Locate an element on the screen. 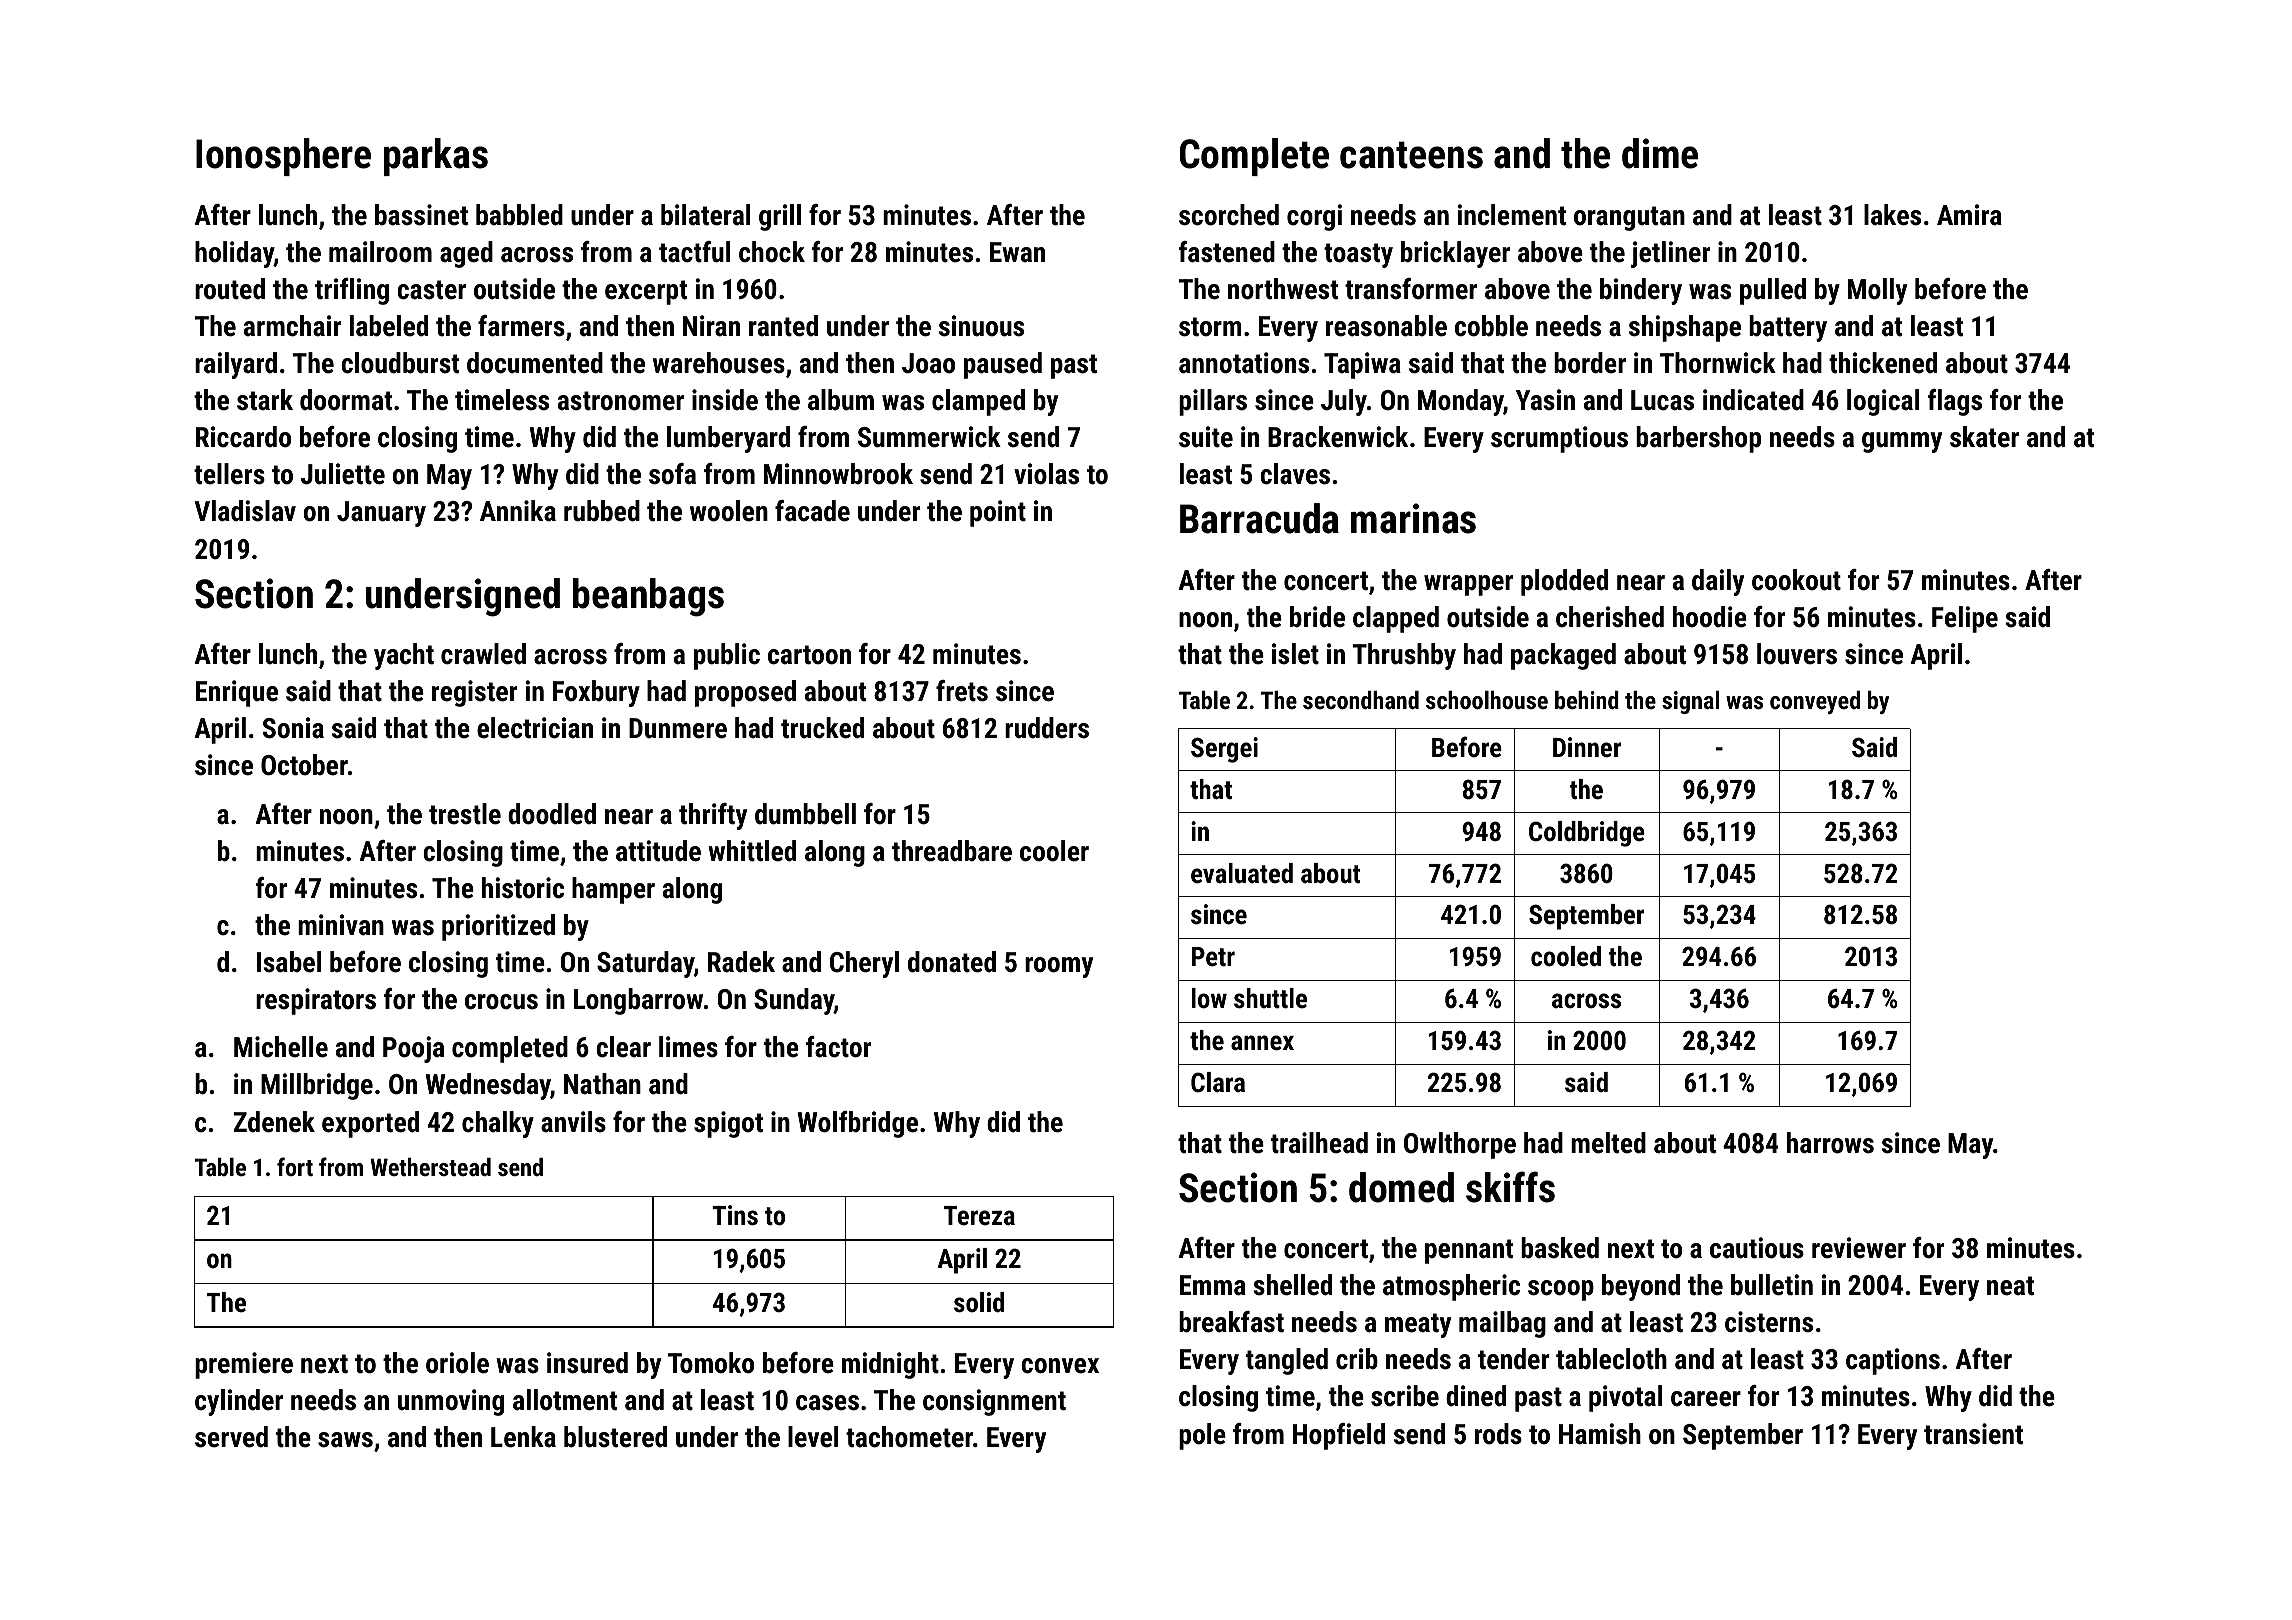 The image size is (2292, 1620). dime is located at coordinates (1660, 153).
